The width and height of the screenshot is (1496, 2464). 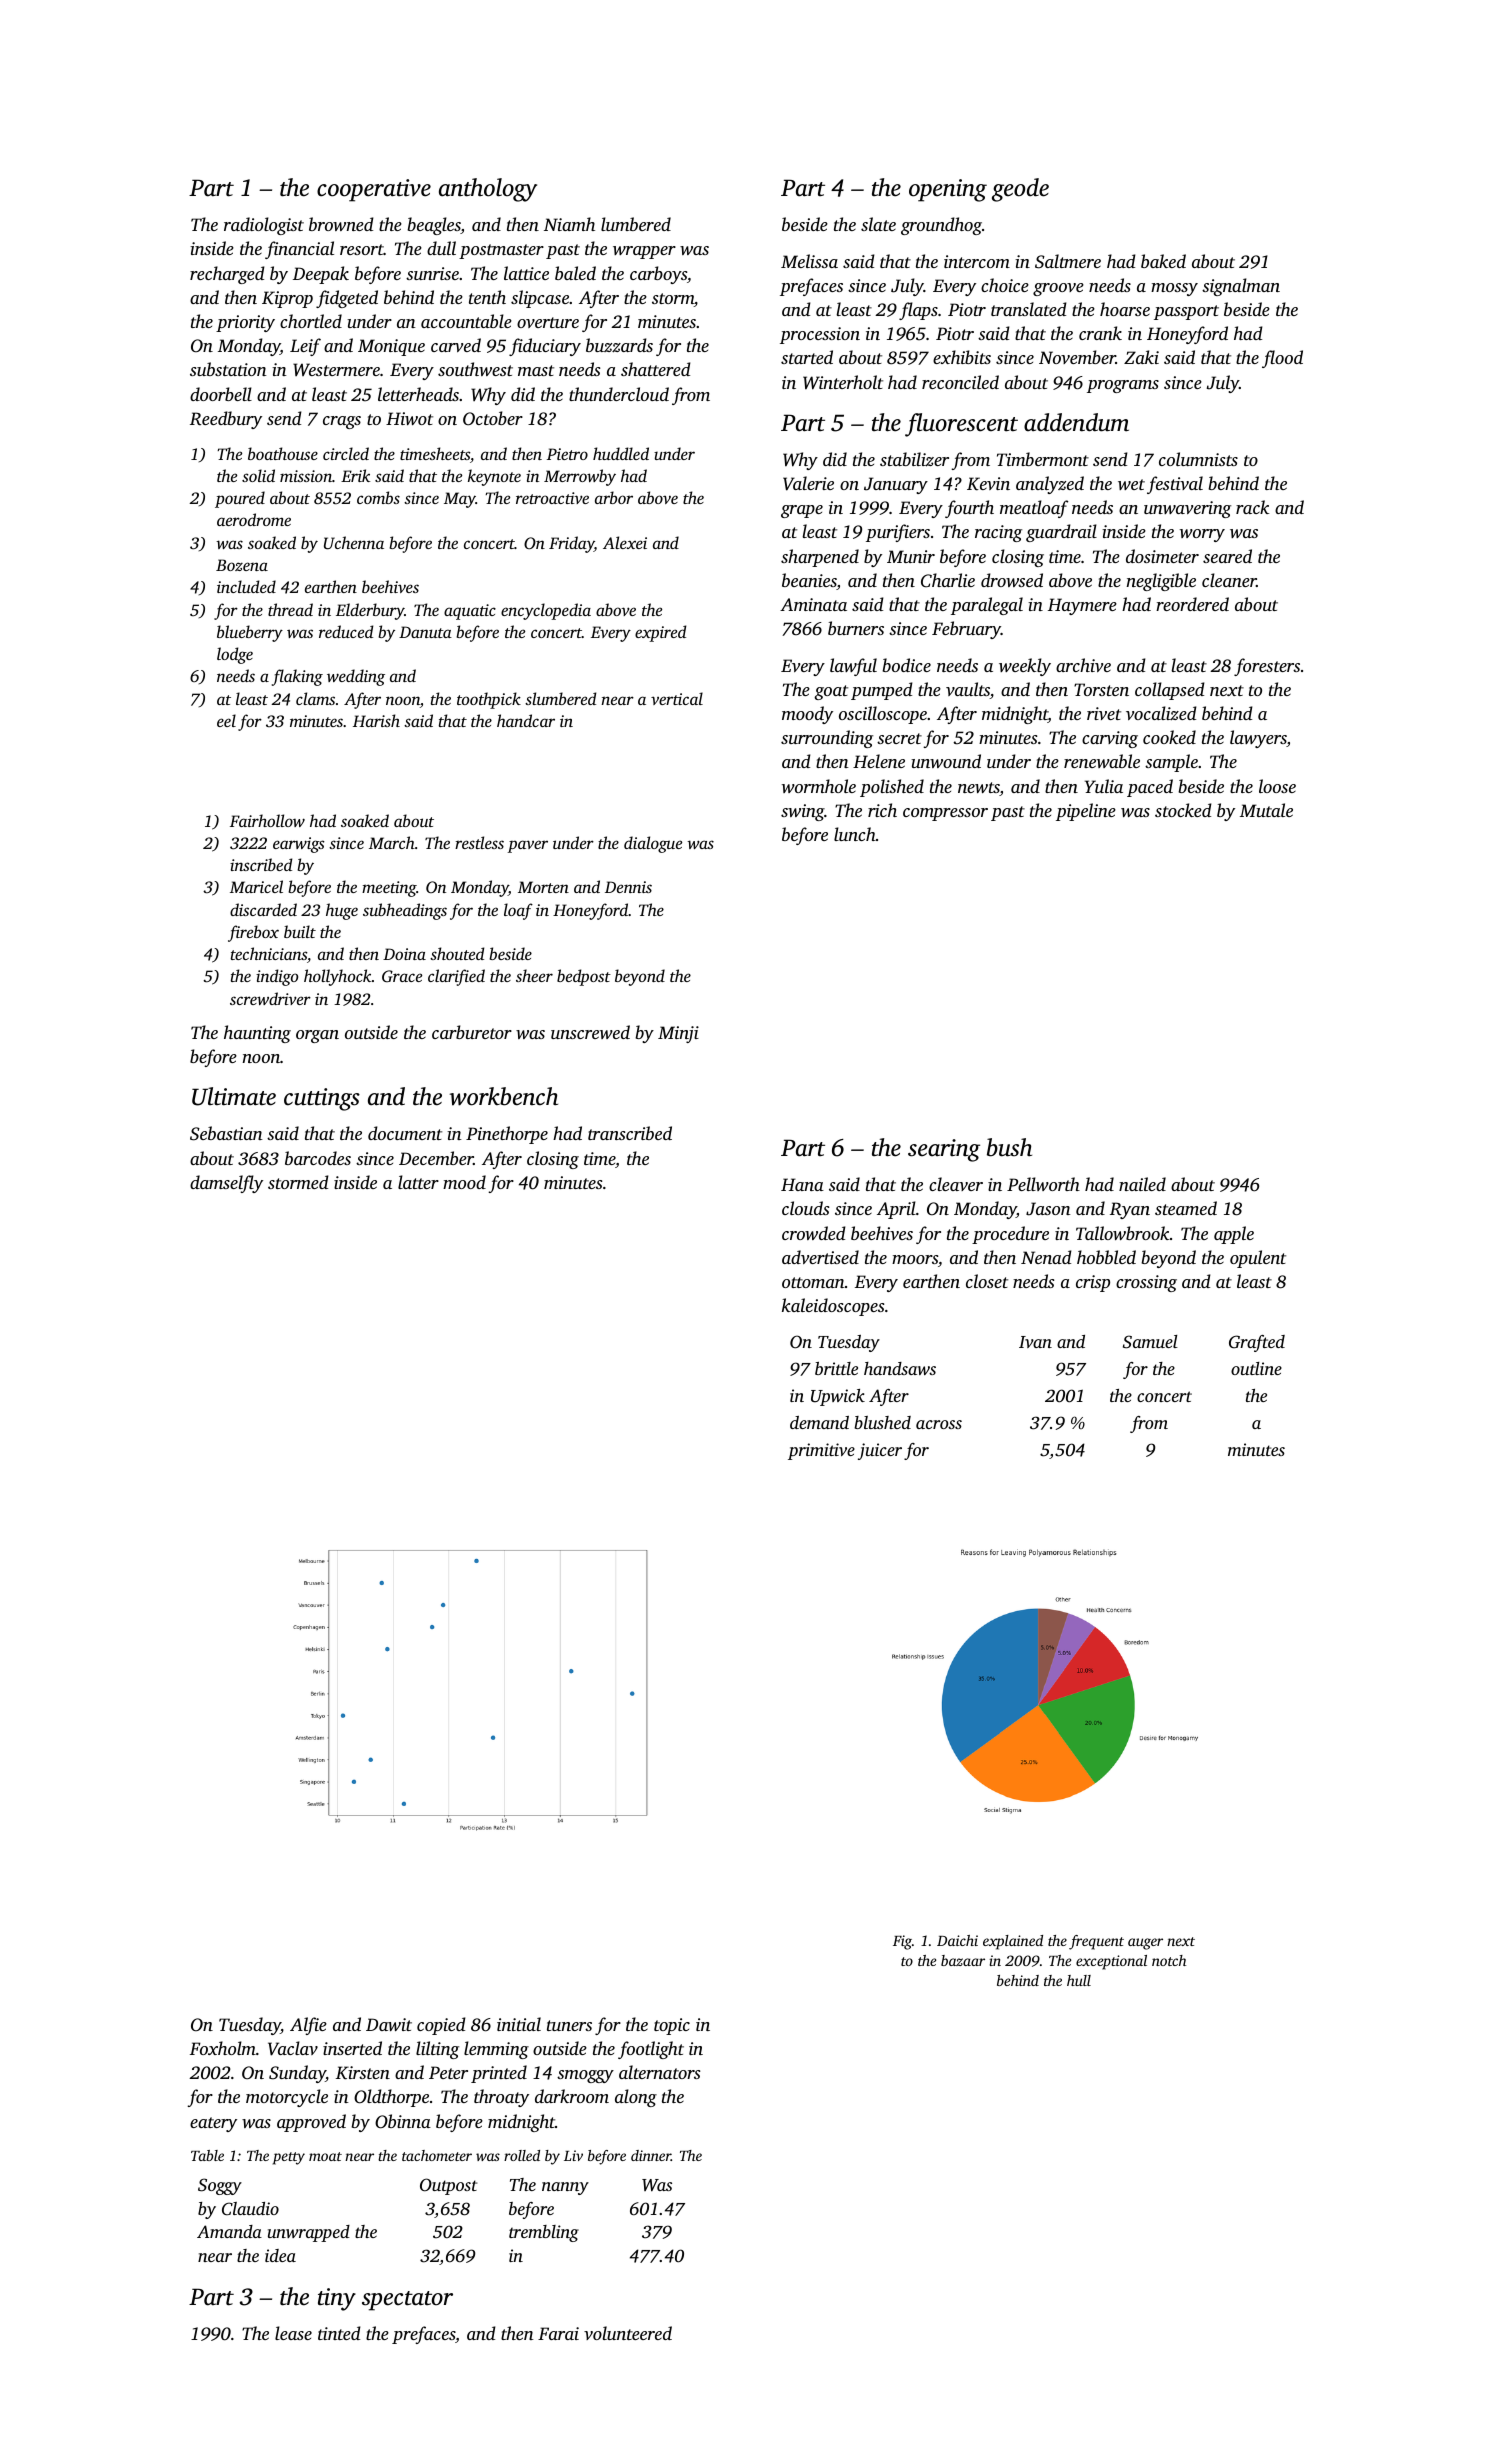 What do you see at coordinates (1145, 1944) in the screenshot?
I see `auger` at bounding box center [1145, 1944].
